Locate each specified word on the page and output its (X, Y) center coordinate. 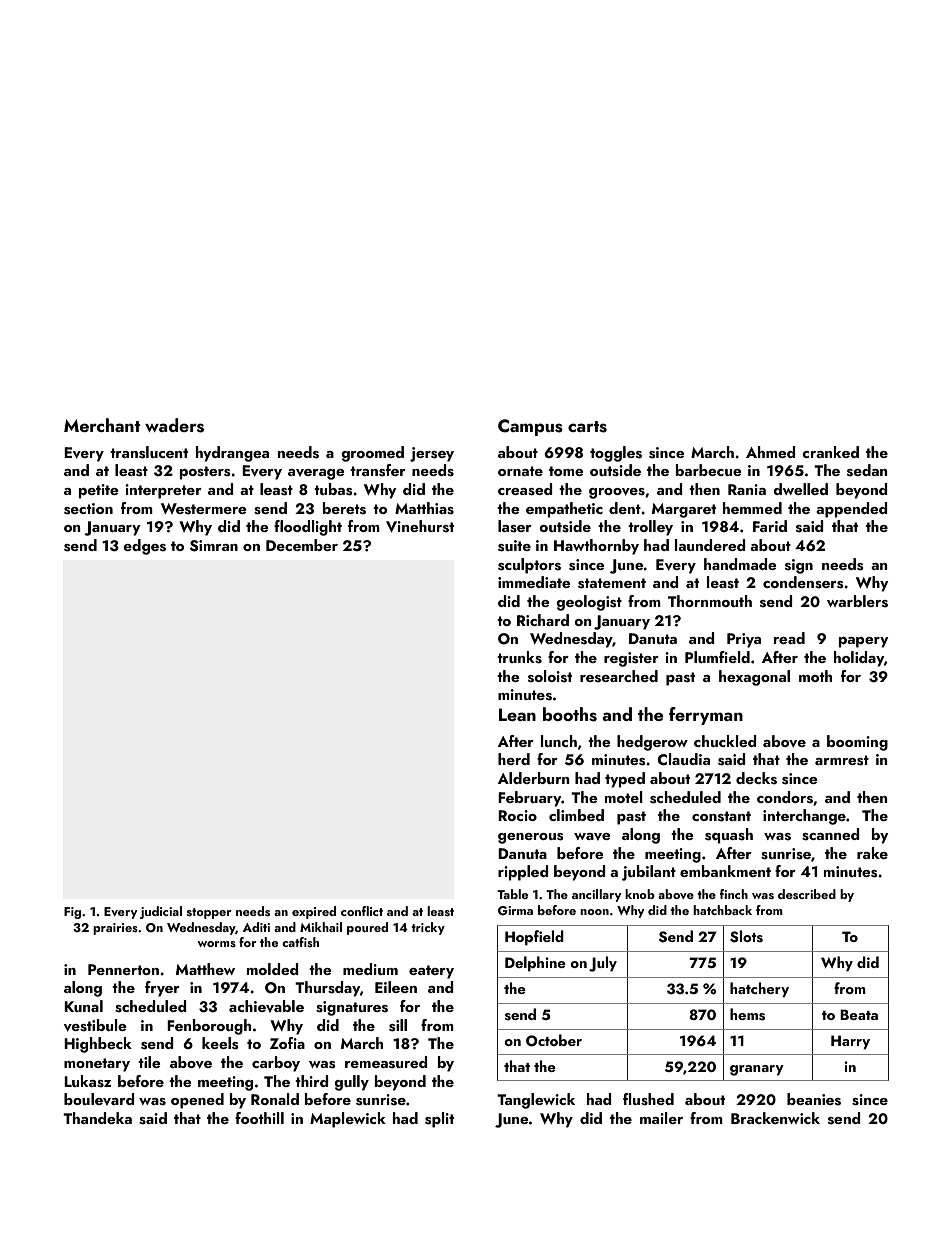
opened (197, 1101)
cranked (830, 452)
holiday (859, 659)
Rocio (517, 815)
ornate (520, 471)
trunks (519, 657)
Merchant (102, 425)
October (554, 1040)
